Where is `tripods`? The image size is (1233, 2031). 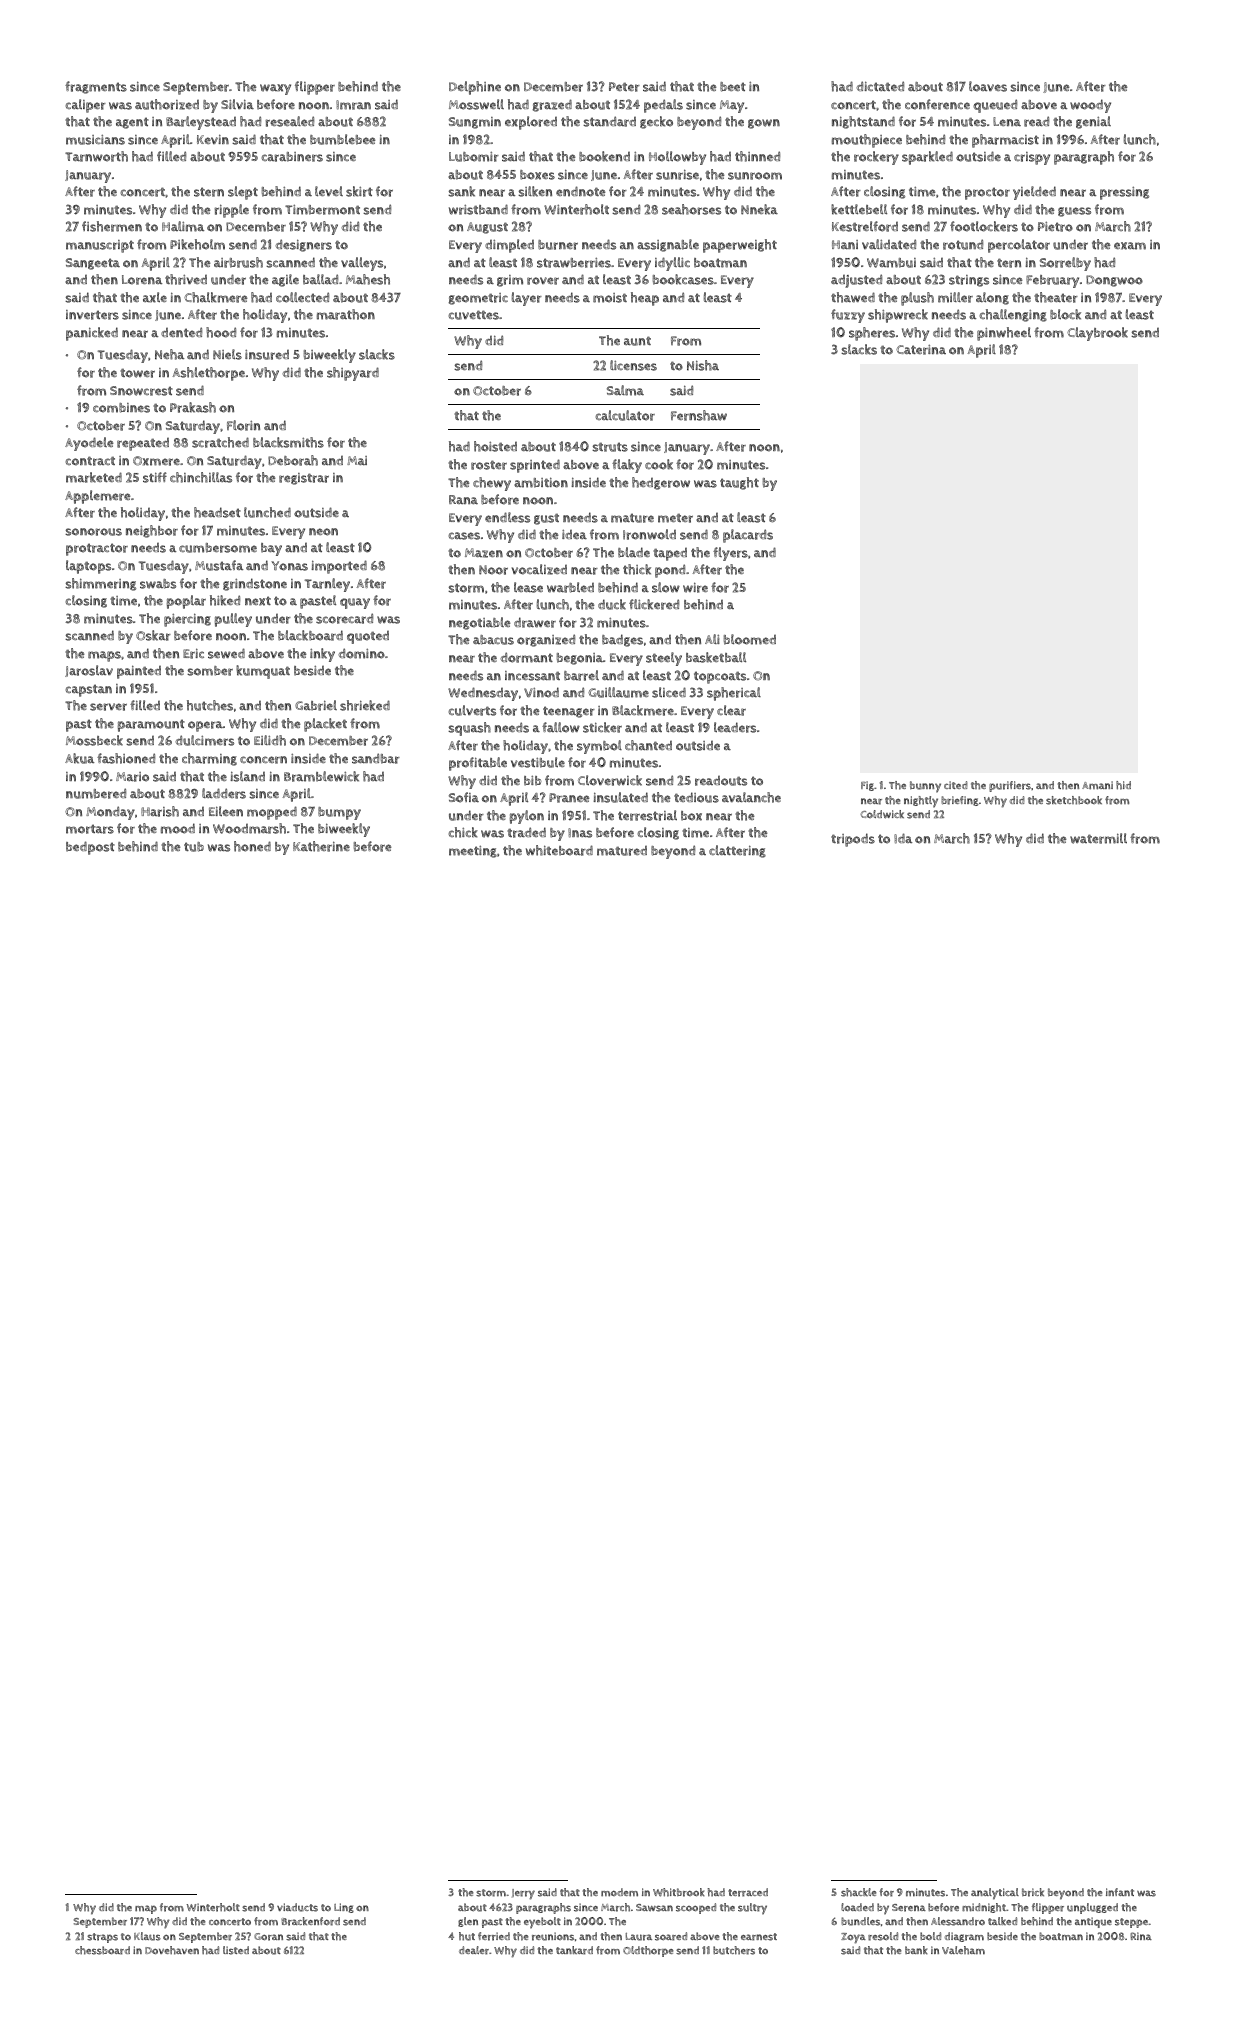 tripods is located at coordinates (853, 840).
